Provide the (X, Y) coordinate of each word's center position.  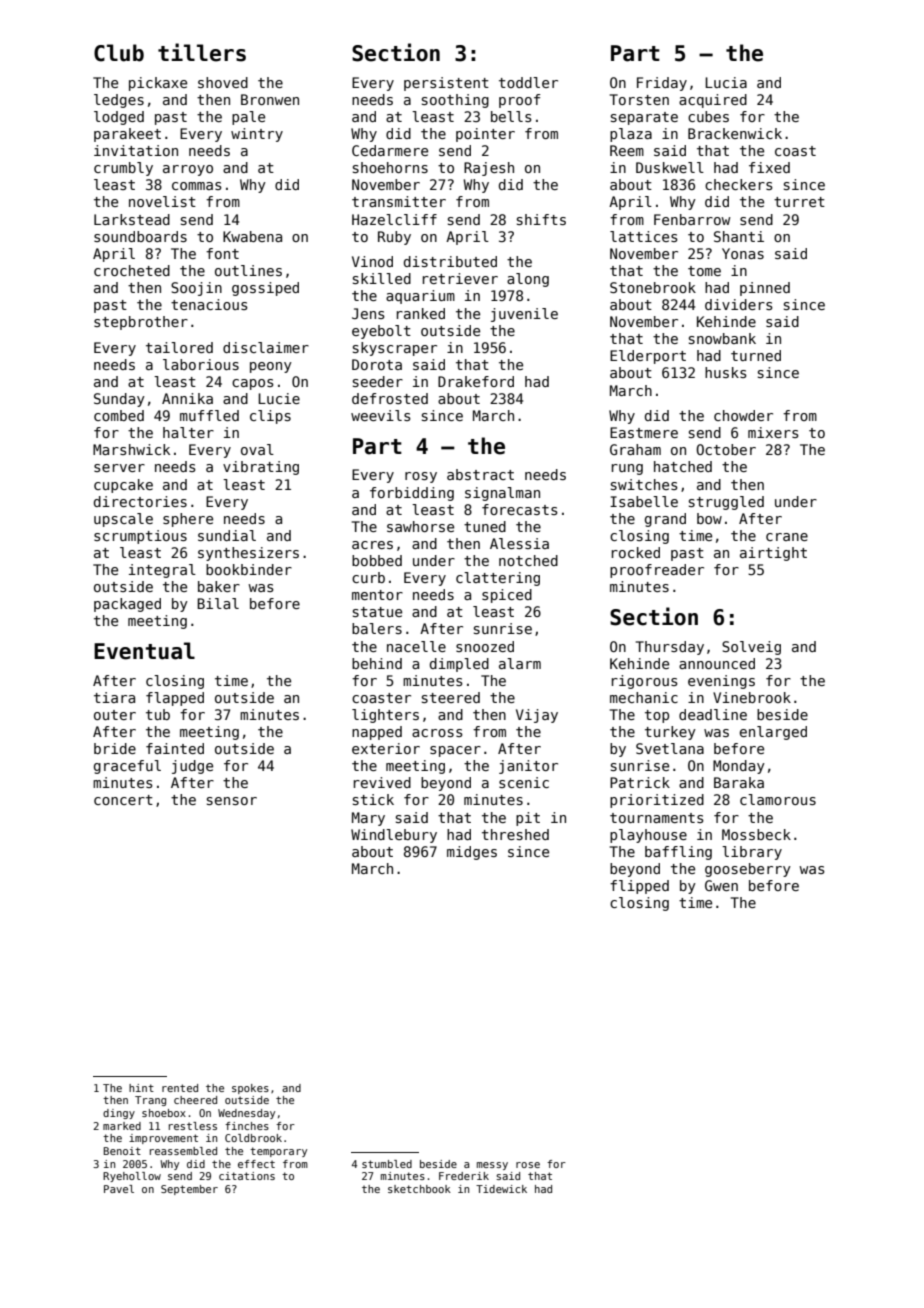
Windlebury (394, 836)
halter (188, 432)
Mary (368, 819)
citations (247, 1176)
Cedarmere (390, 150)
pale (248, 118)
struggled (726, 503)
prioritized (657, 801)
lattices (644, 236)
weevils (381, 415)
